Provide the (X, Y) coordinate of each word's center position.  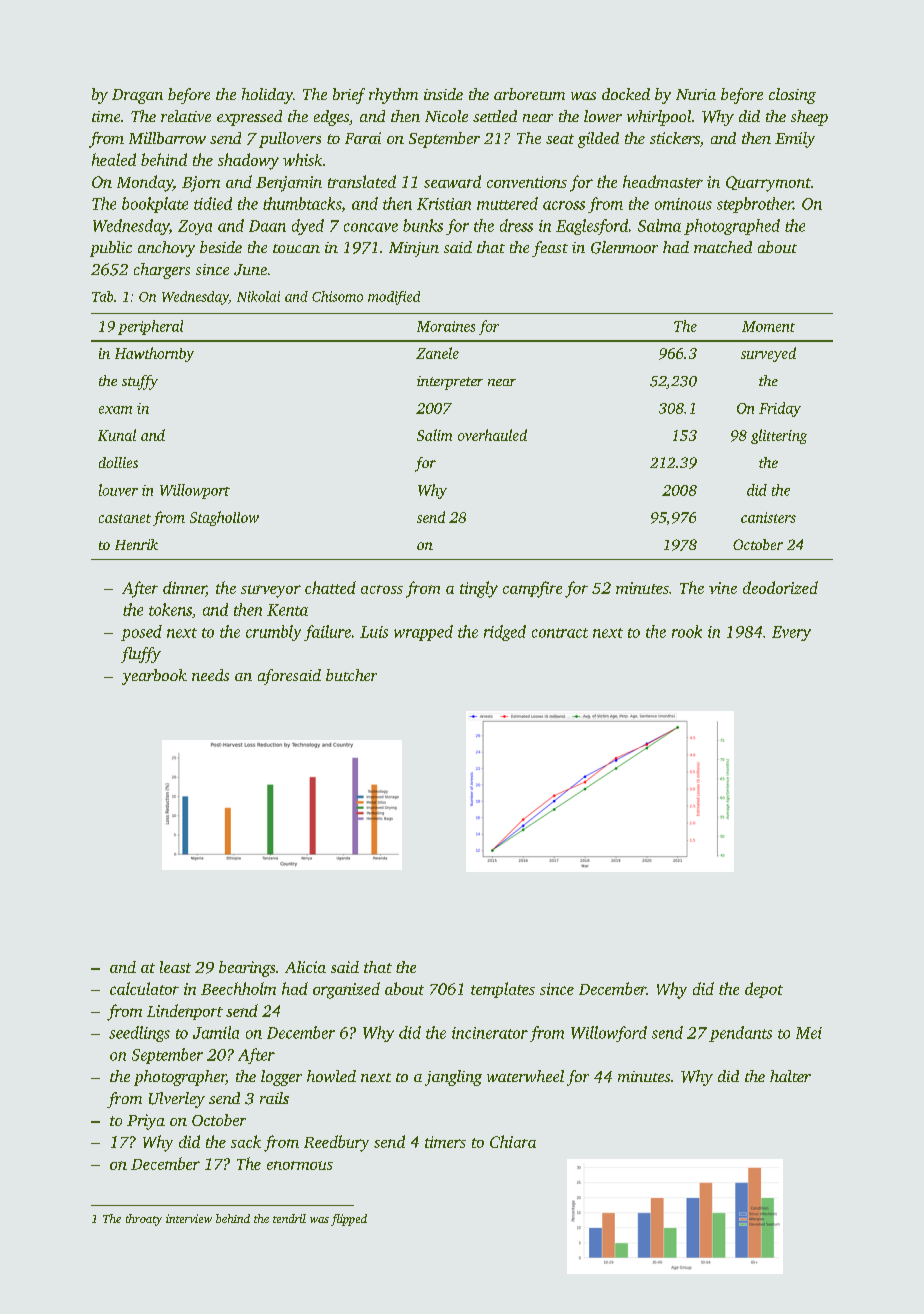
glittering (779, 436)
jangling (453, 1078)
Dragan (137, 96)
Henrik (136, 544)
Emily (795, 140)
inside (443, 94)
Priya (146, 1122)
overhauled (492, 435)
